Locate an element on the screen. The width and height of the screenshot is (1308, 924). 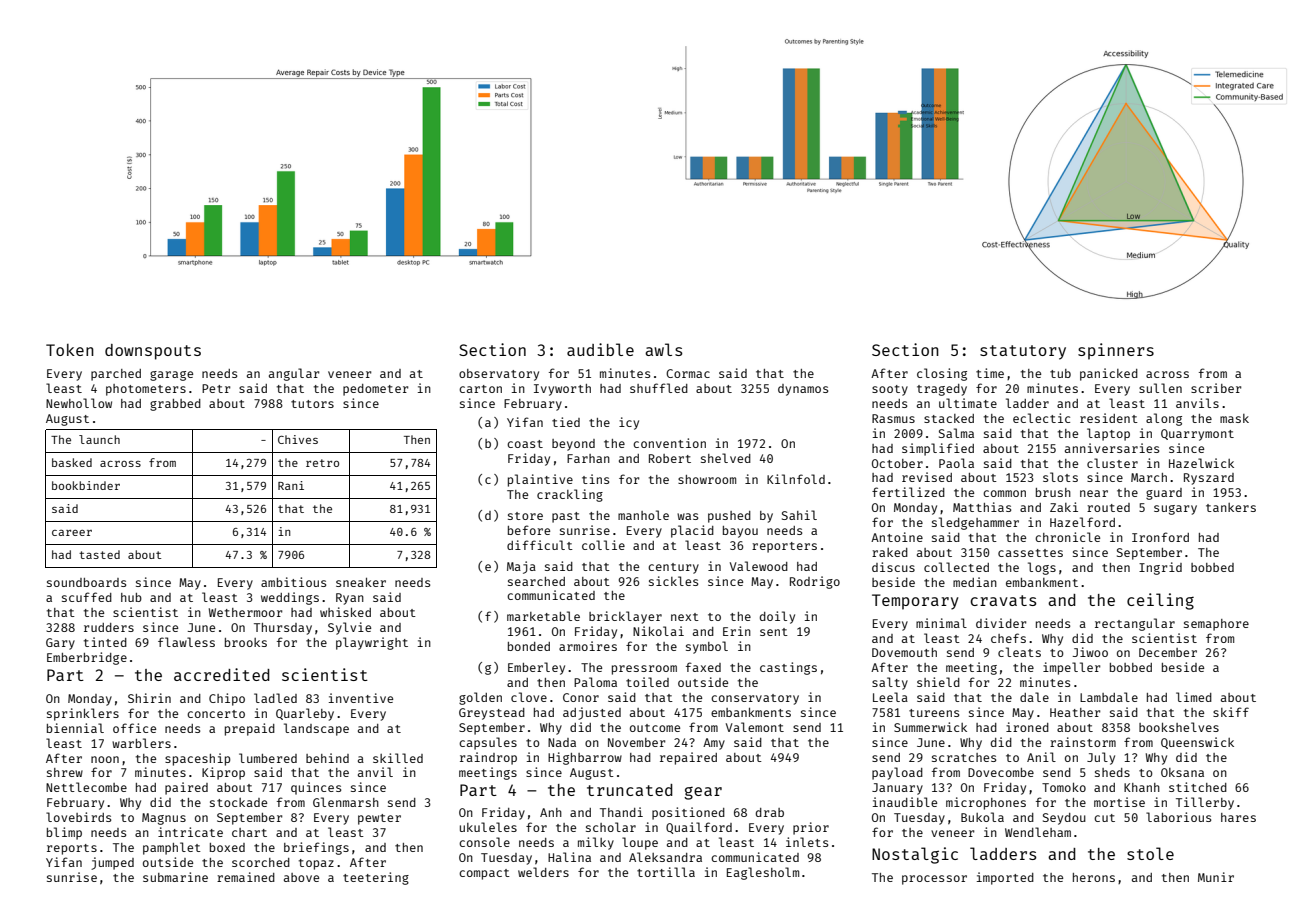
Petr is located at coordinates (216, 388).
